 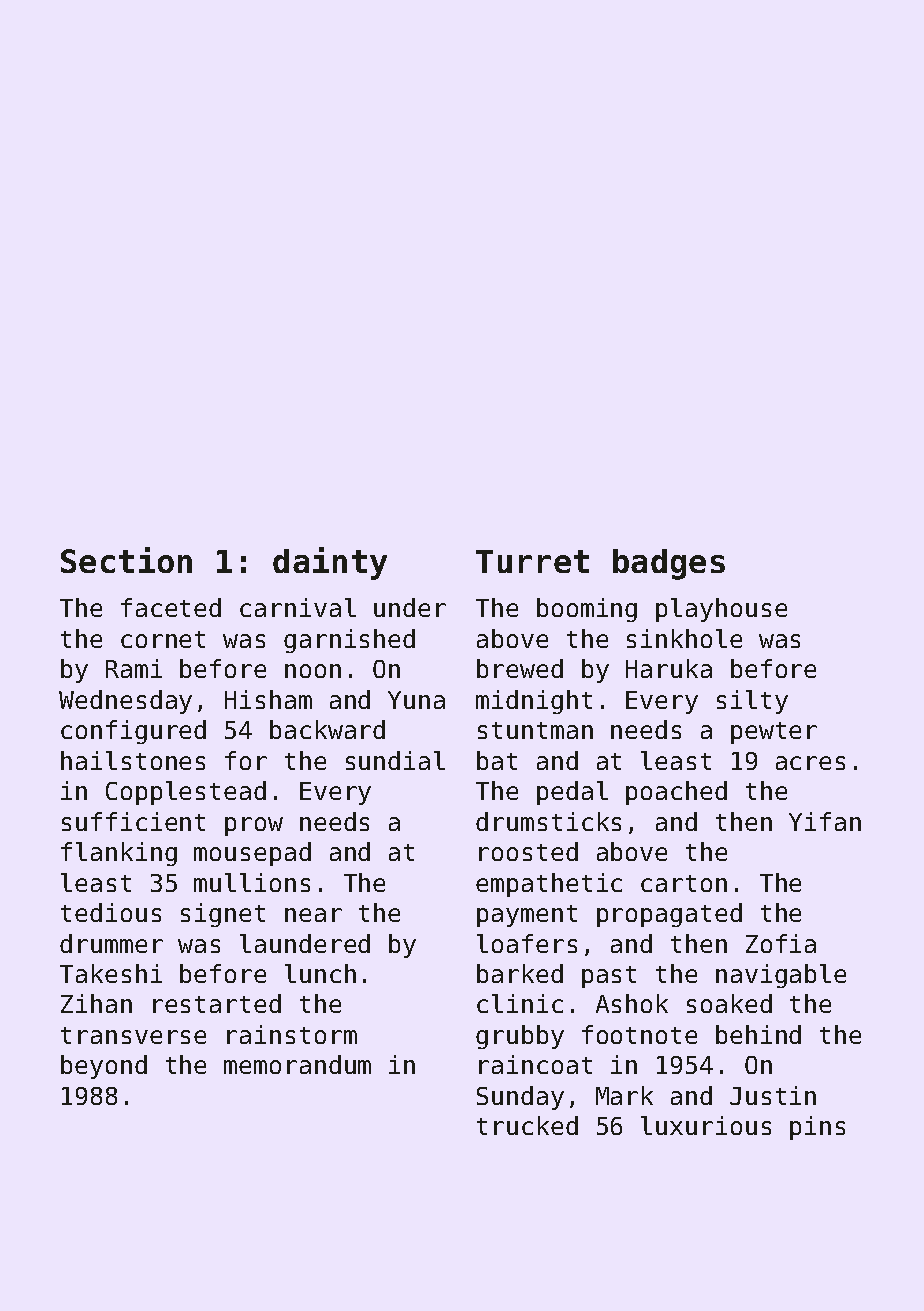 What do you see at coordinates (684, 883) in the image?
I see `carton` at bounding box center [684, 883].
